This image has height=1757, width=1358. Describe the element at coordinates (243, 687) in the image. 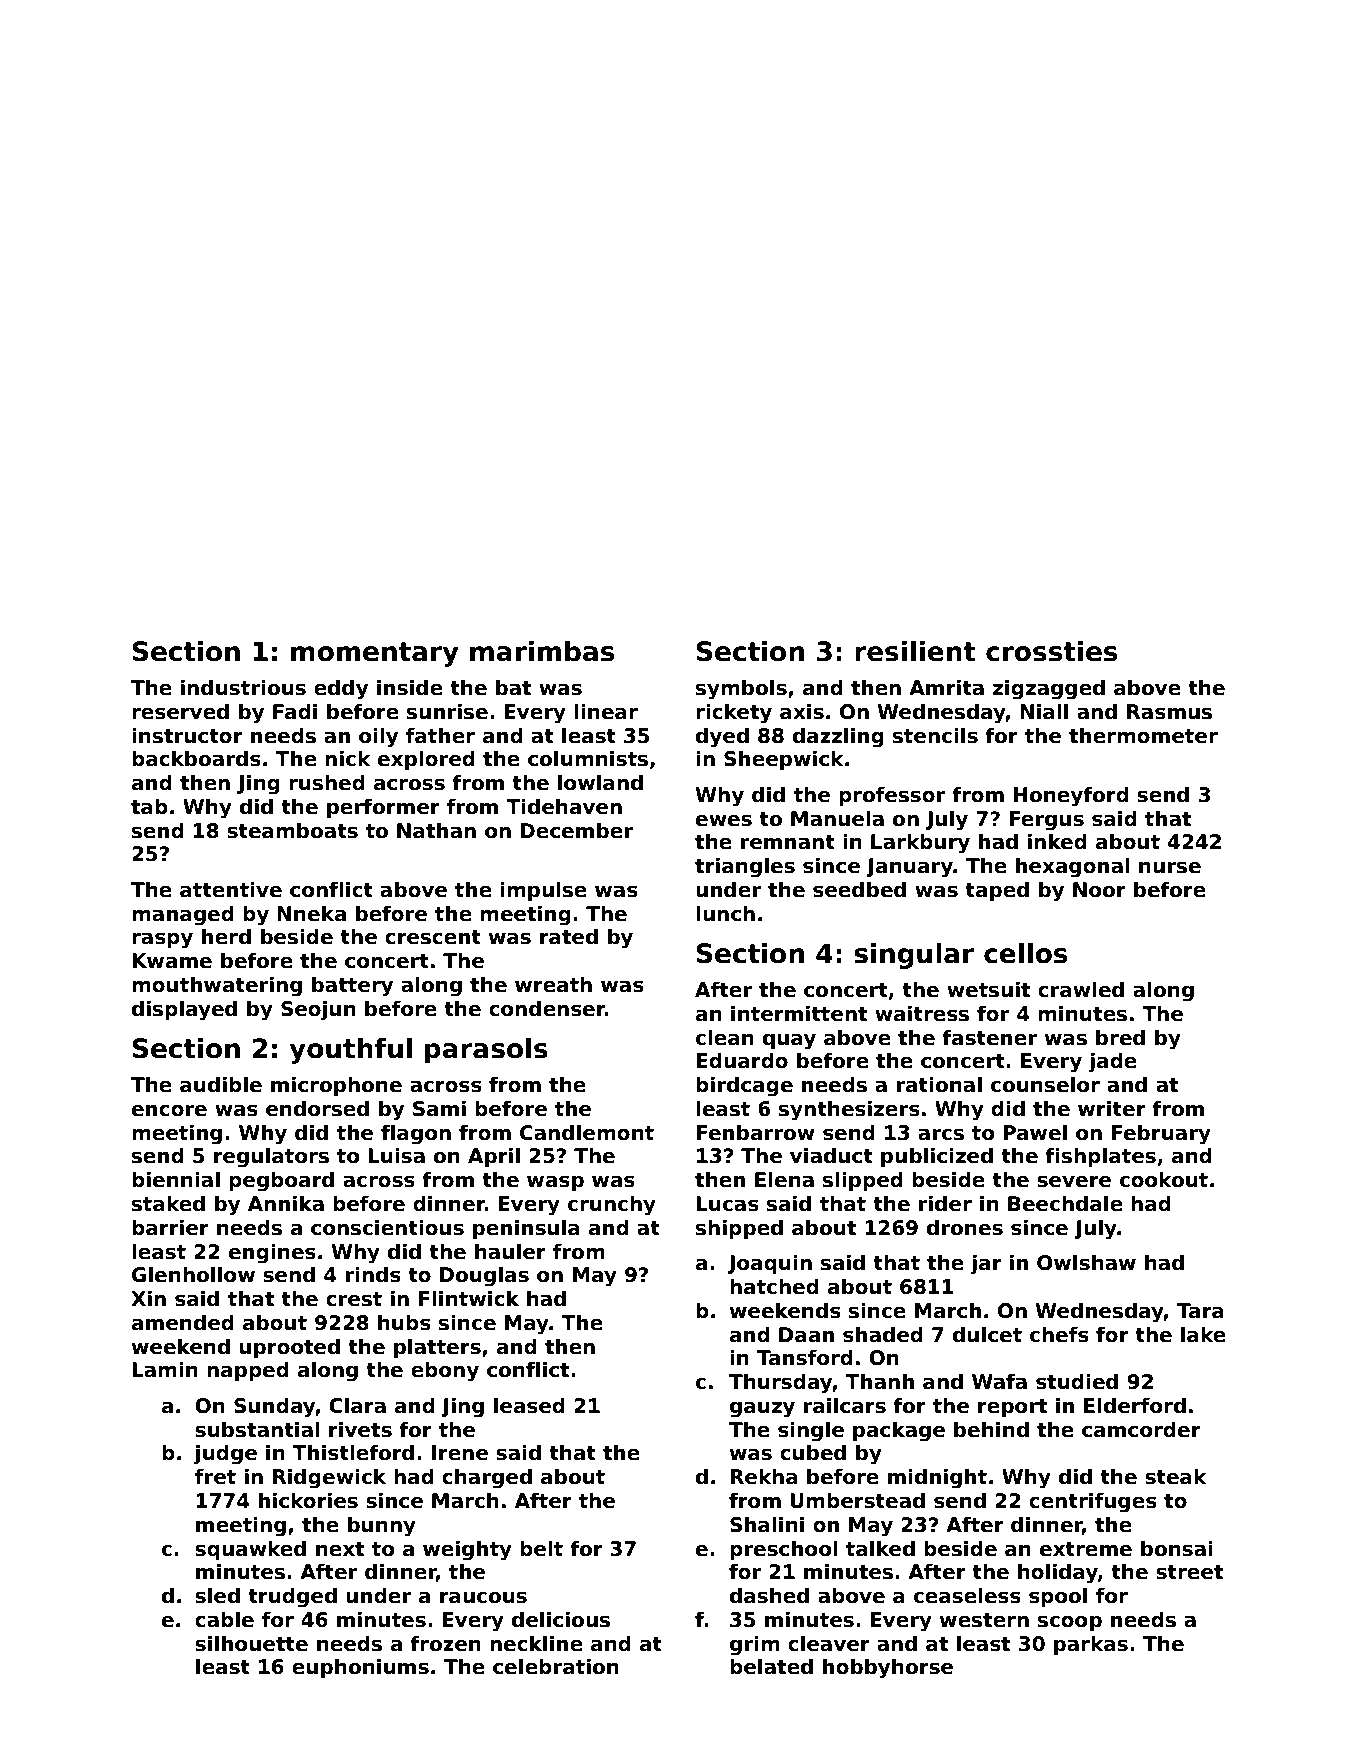

I see `industrious` at that location.
